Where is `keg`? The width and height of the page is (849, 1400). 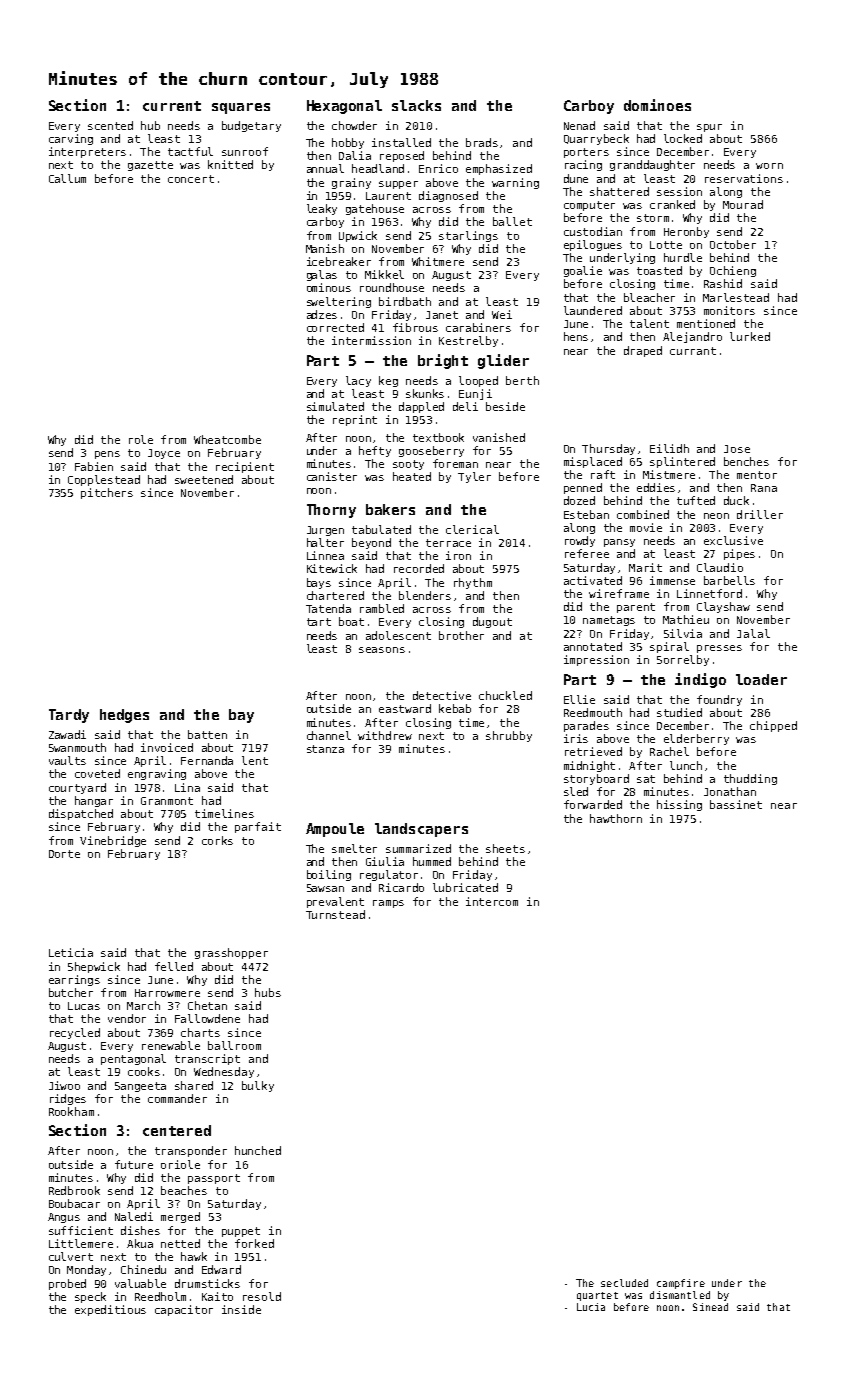
keg is located at coordinates (388, 381).
